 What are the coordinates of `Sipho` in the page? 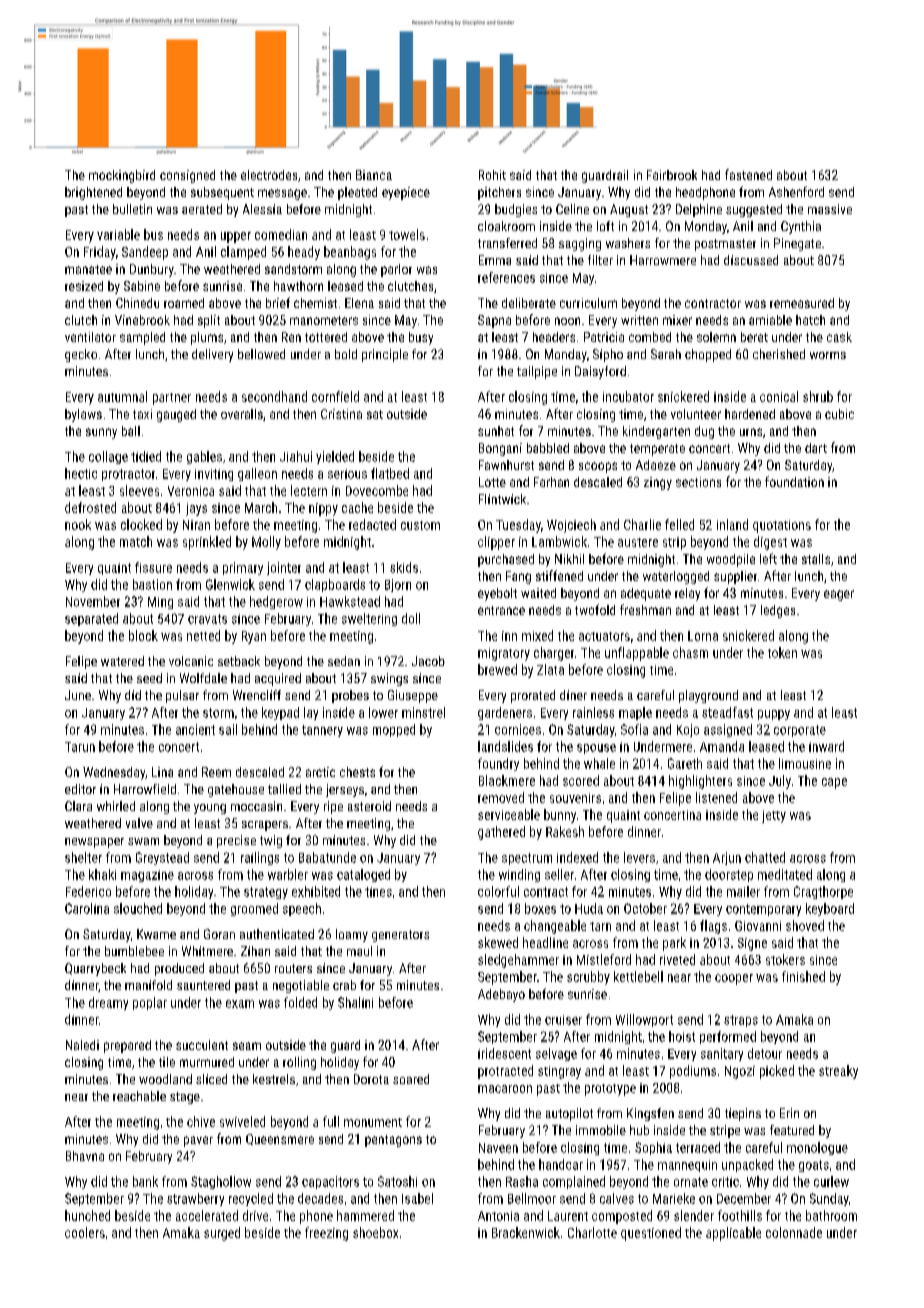 It's located at (608, 355).
